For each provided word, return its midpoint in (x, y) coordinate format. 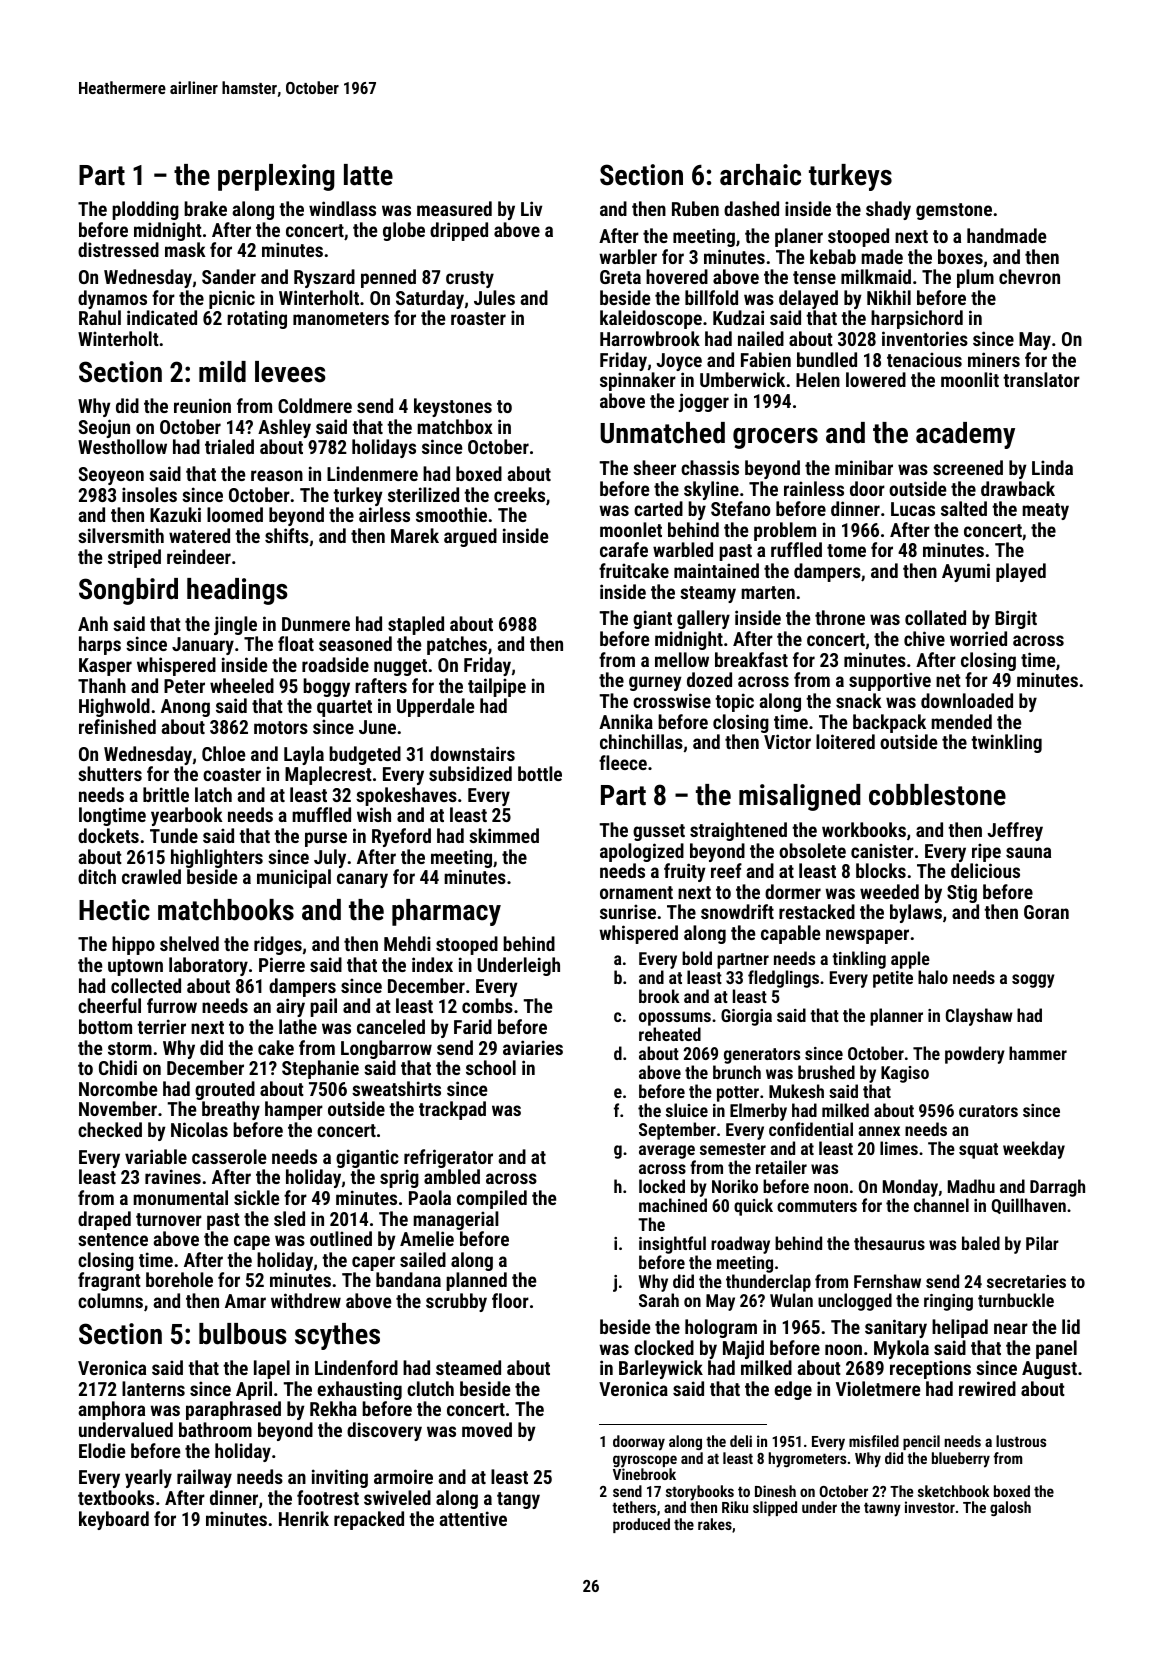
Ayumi (966, 572)
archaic (760, 175)
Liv (531, 208)
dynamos (112, 299)
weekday (1034, 1150)
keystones (453, 407)
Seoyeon (111, 476)
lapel (272, 1369)
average (667, 1152)
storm (130, 1048)
